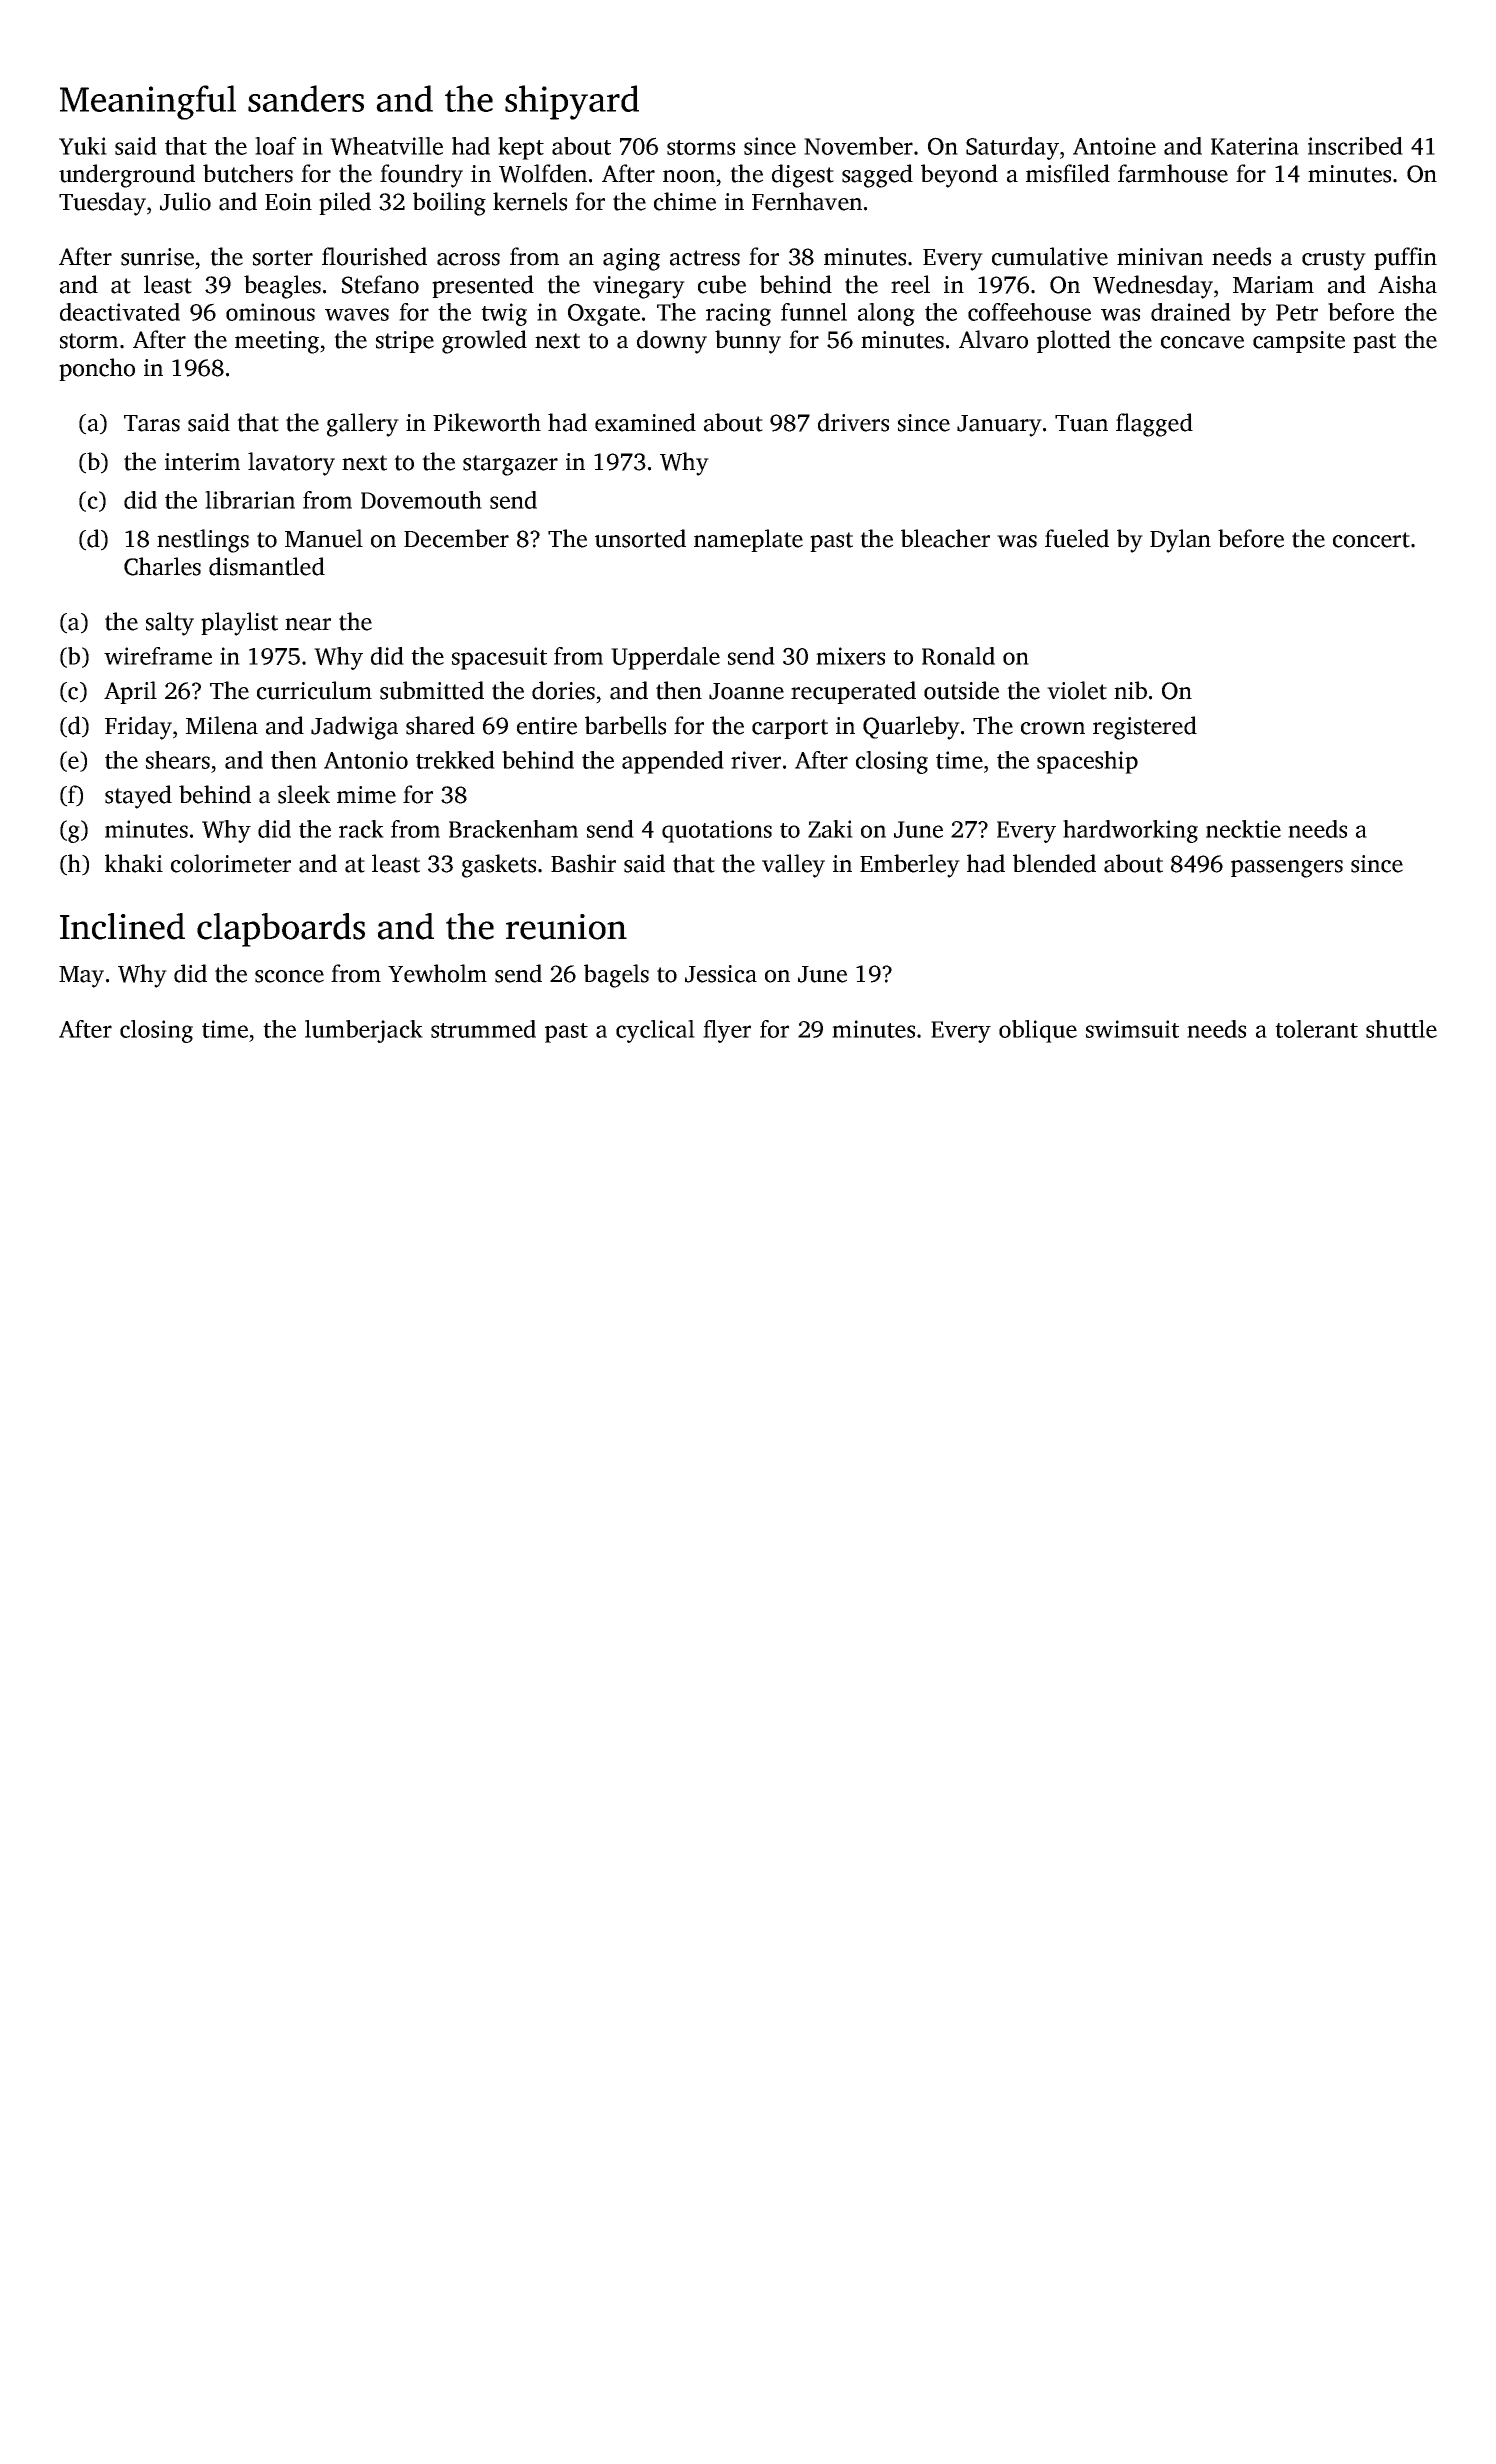 This screenshot has height=2464, width=1496. What do you see at coordinates (1405, 258) in the screenshot?
I see `puffin` at bounding box center [1405, 258].
